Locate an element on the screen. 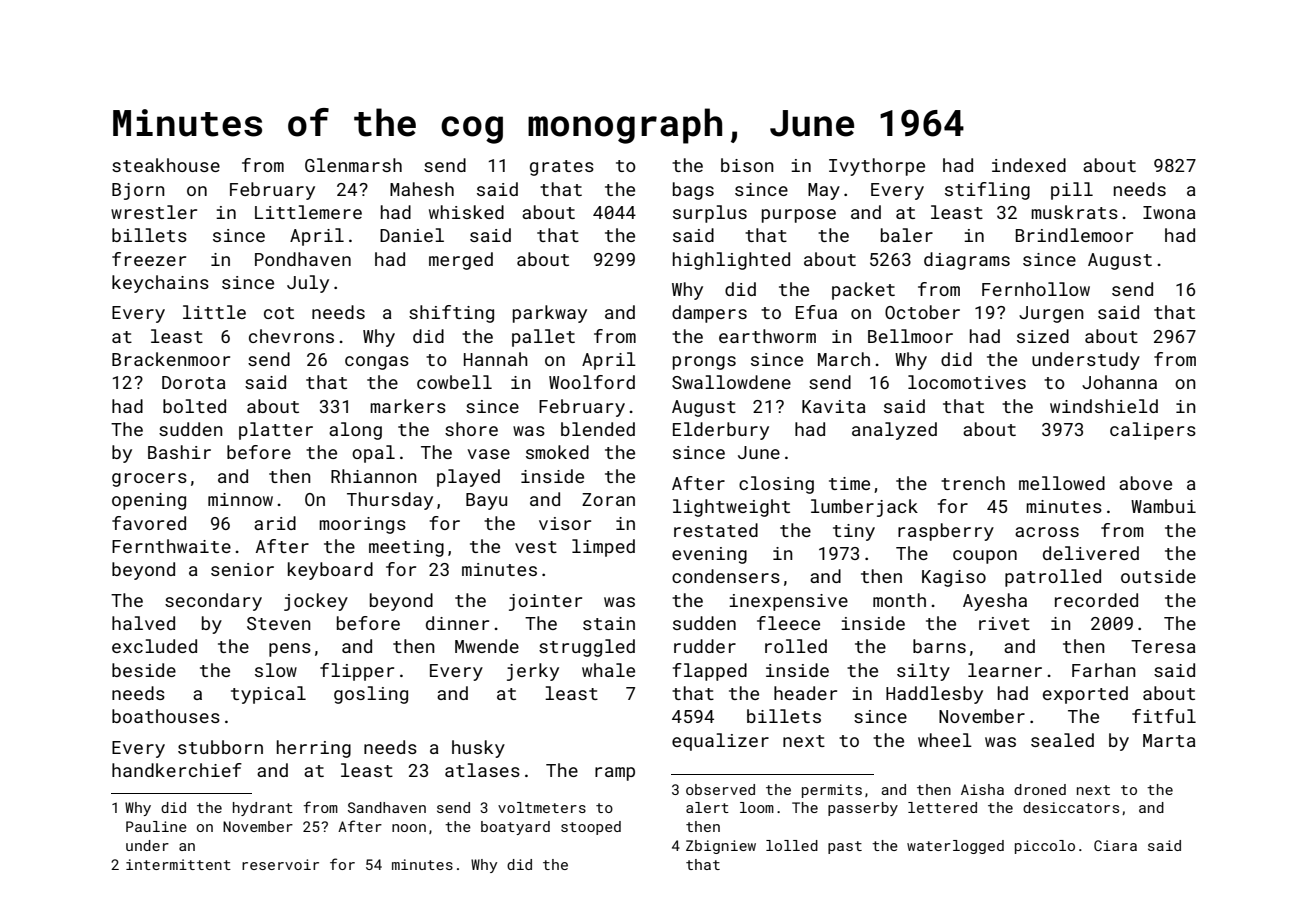  intermittent is located at coordinates (178, 864).
